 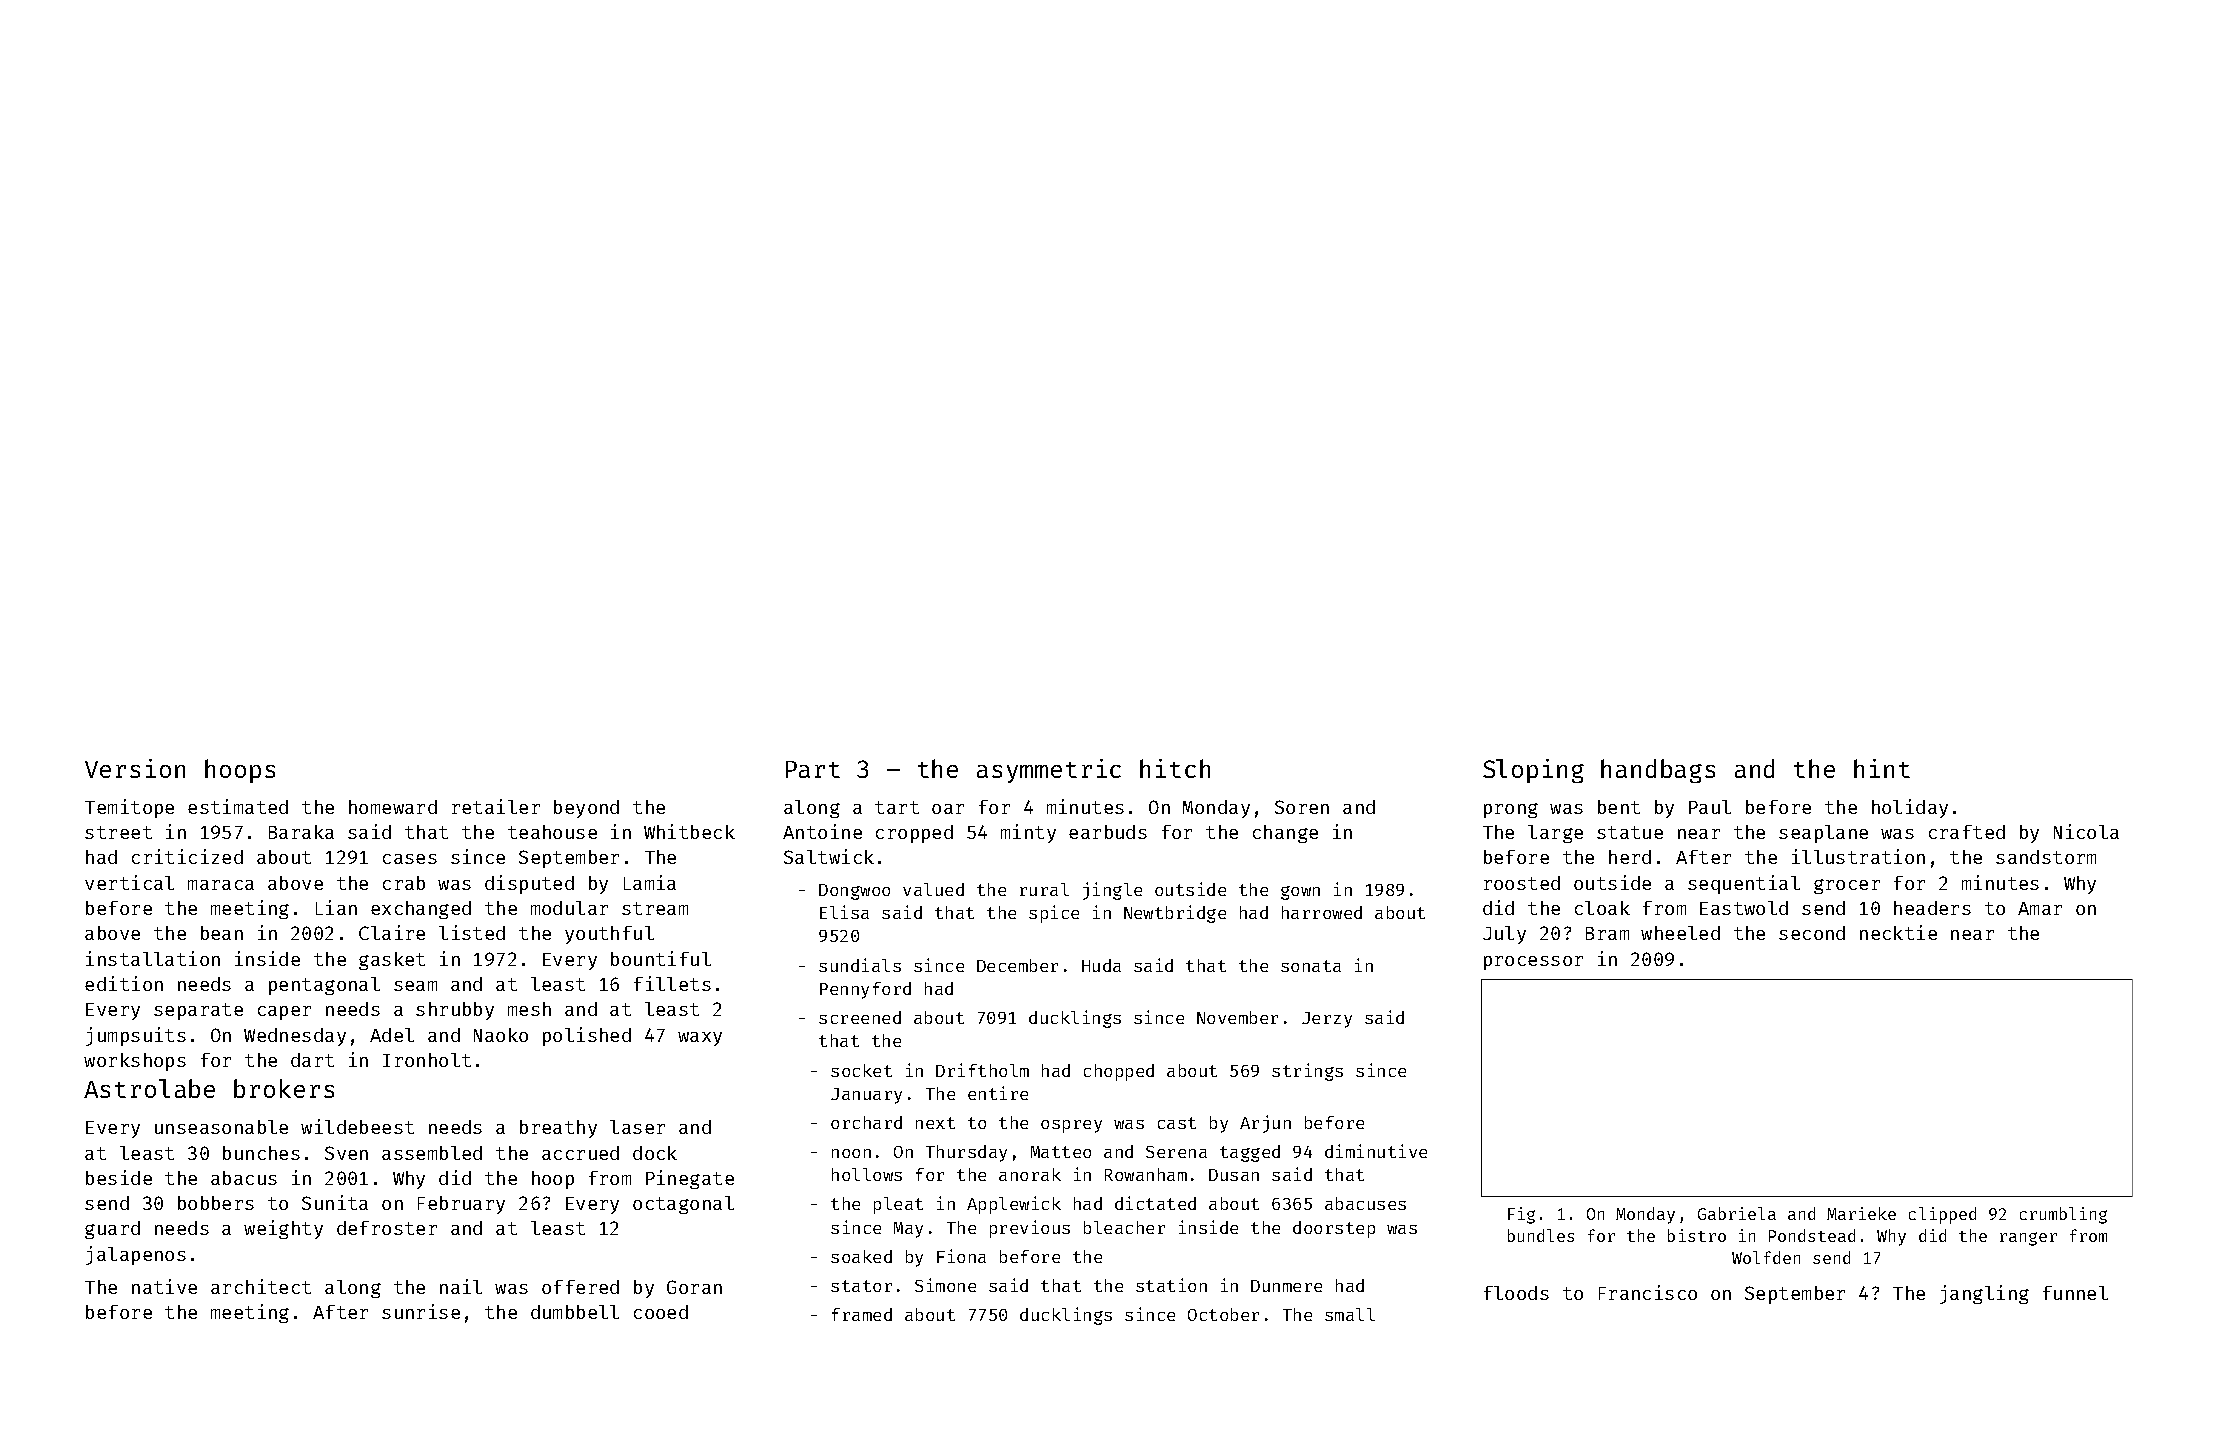 What do you see at coordinates (1376, 1151) in the page?
I see `diminutive` at bounding box center [1376, 1151].
